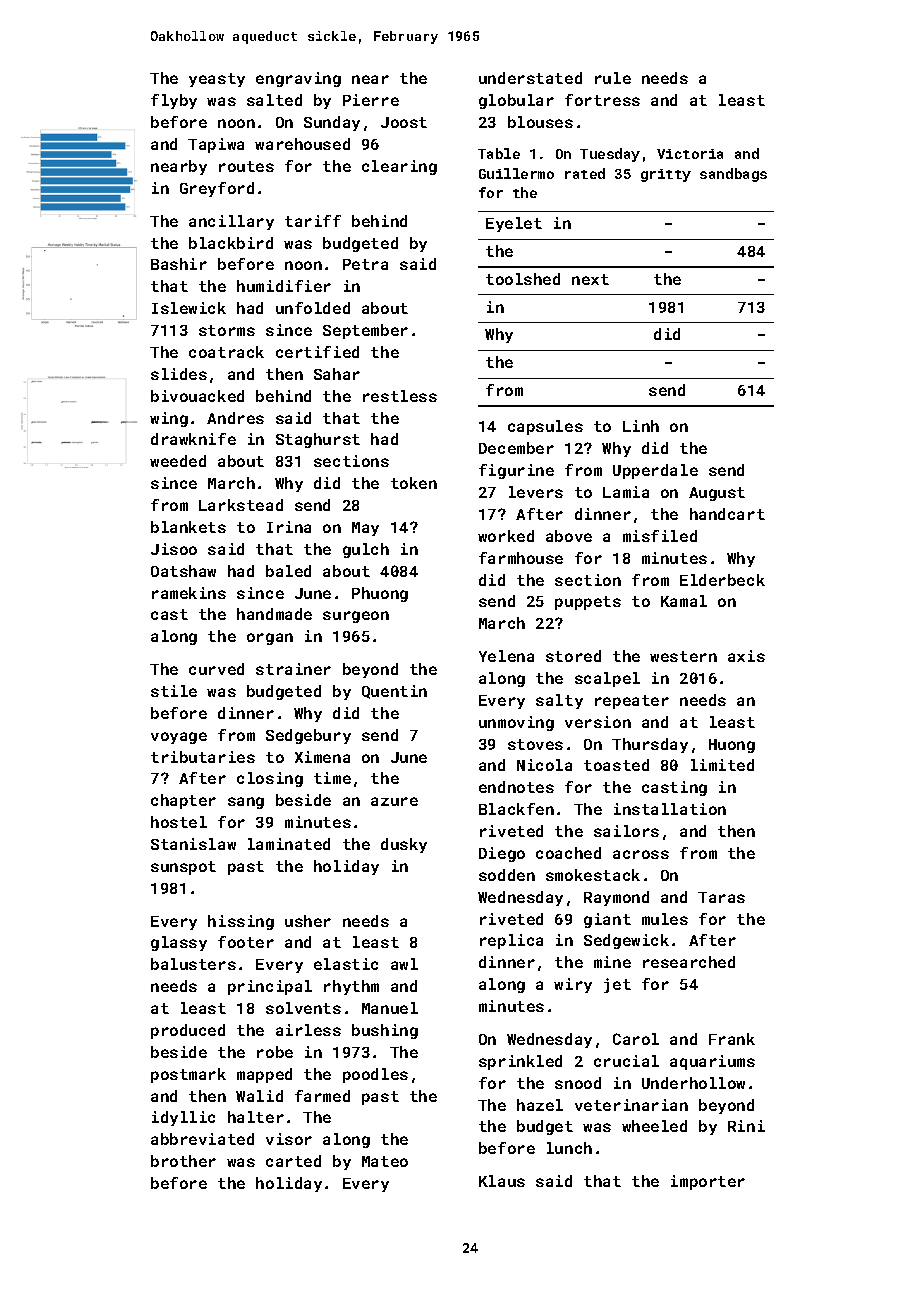 The height and width of the document is (1311, 924). Describe the element at coordinates (375, 1075) in the document. I see `poodles` at that location.
